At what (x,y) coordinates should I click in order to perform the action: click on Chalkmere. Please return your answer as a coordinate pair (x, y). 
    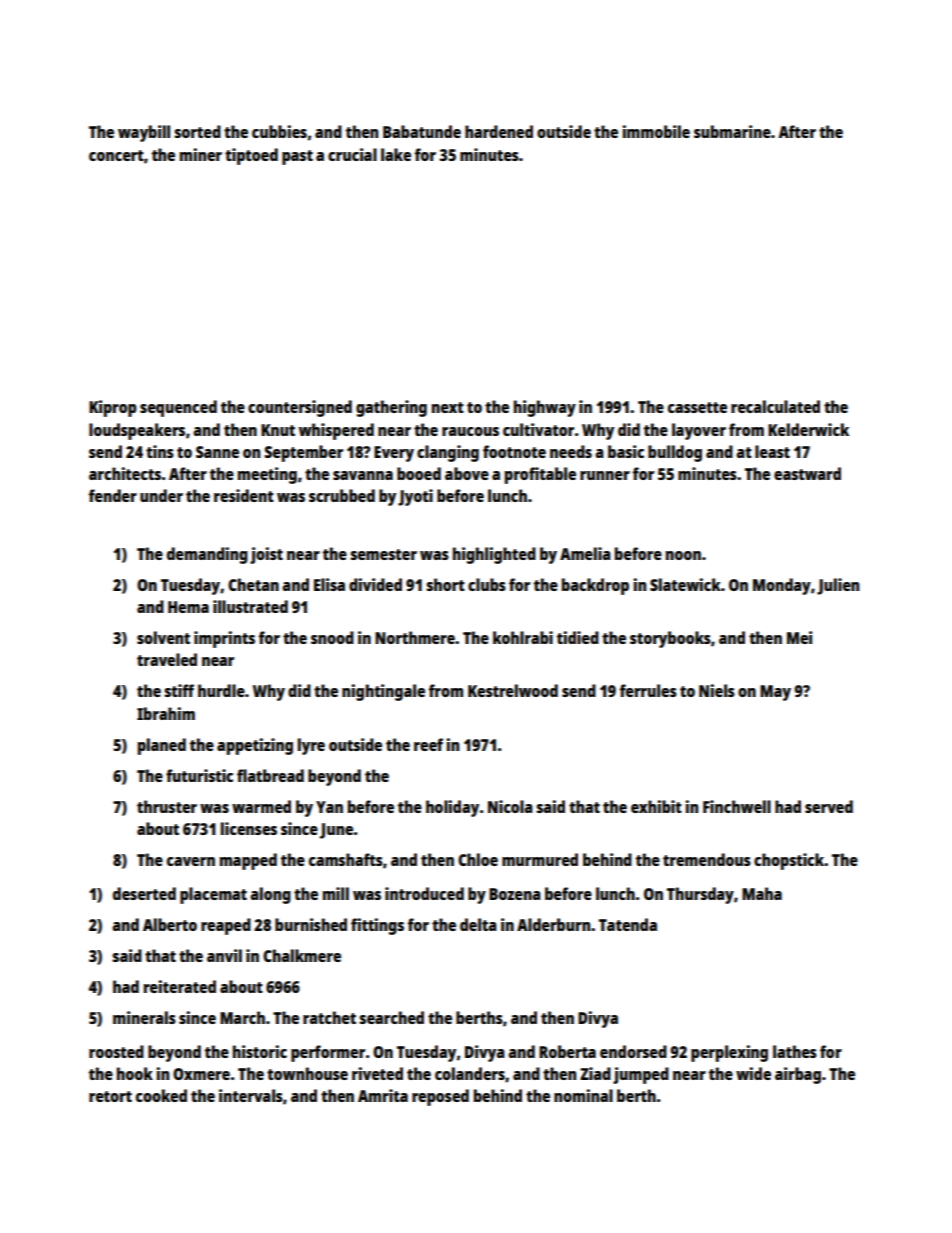
    Looking at the image, I should click on (302, 955).
